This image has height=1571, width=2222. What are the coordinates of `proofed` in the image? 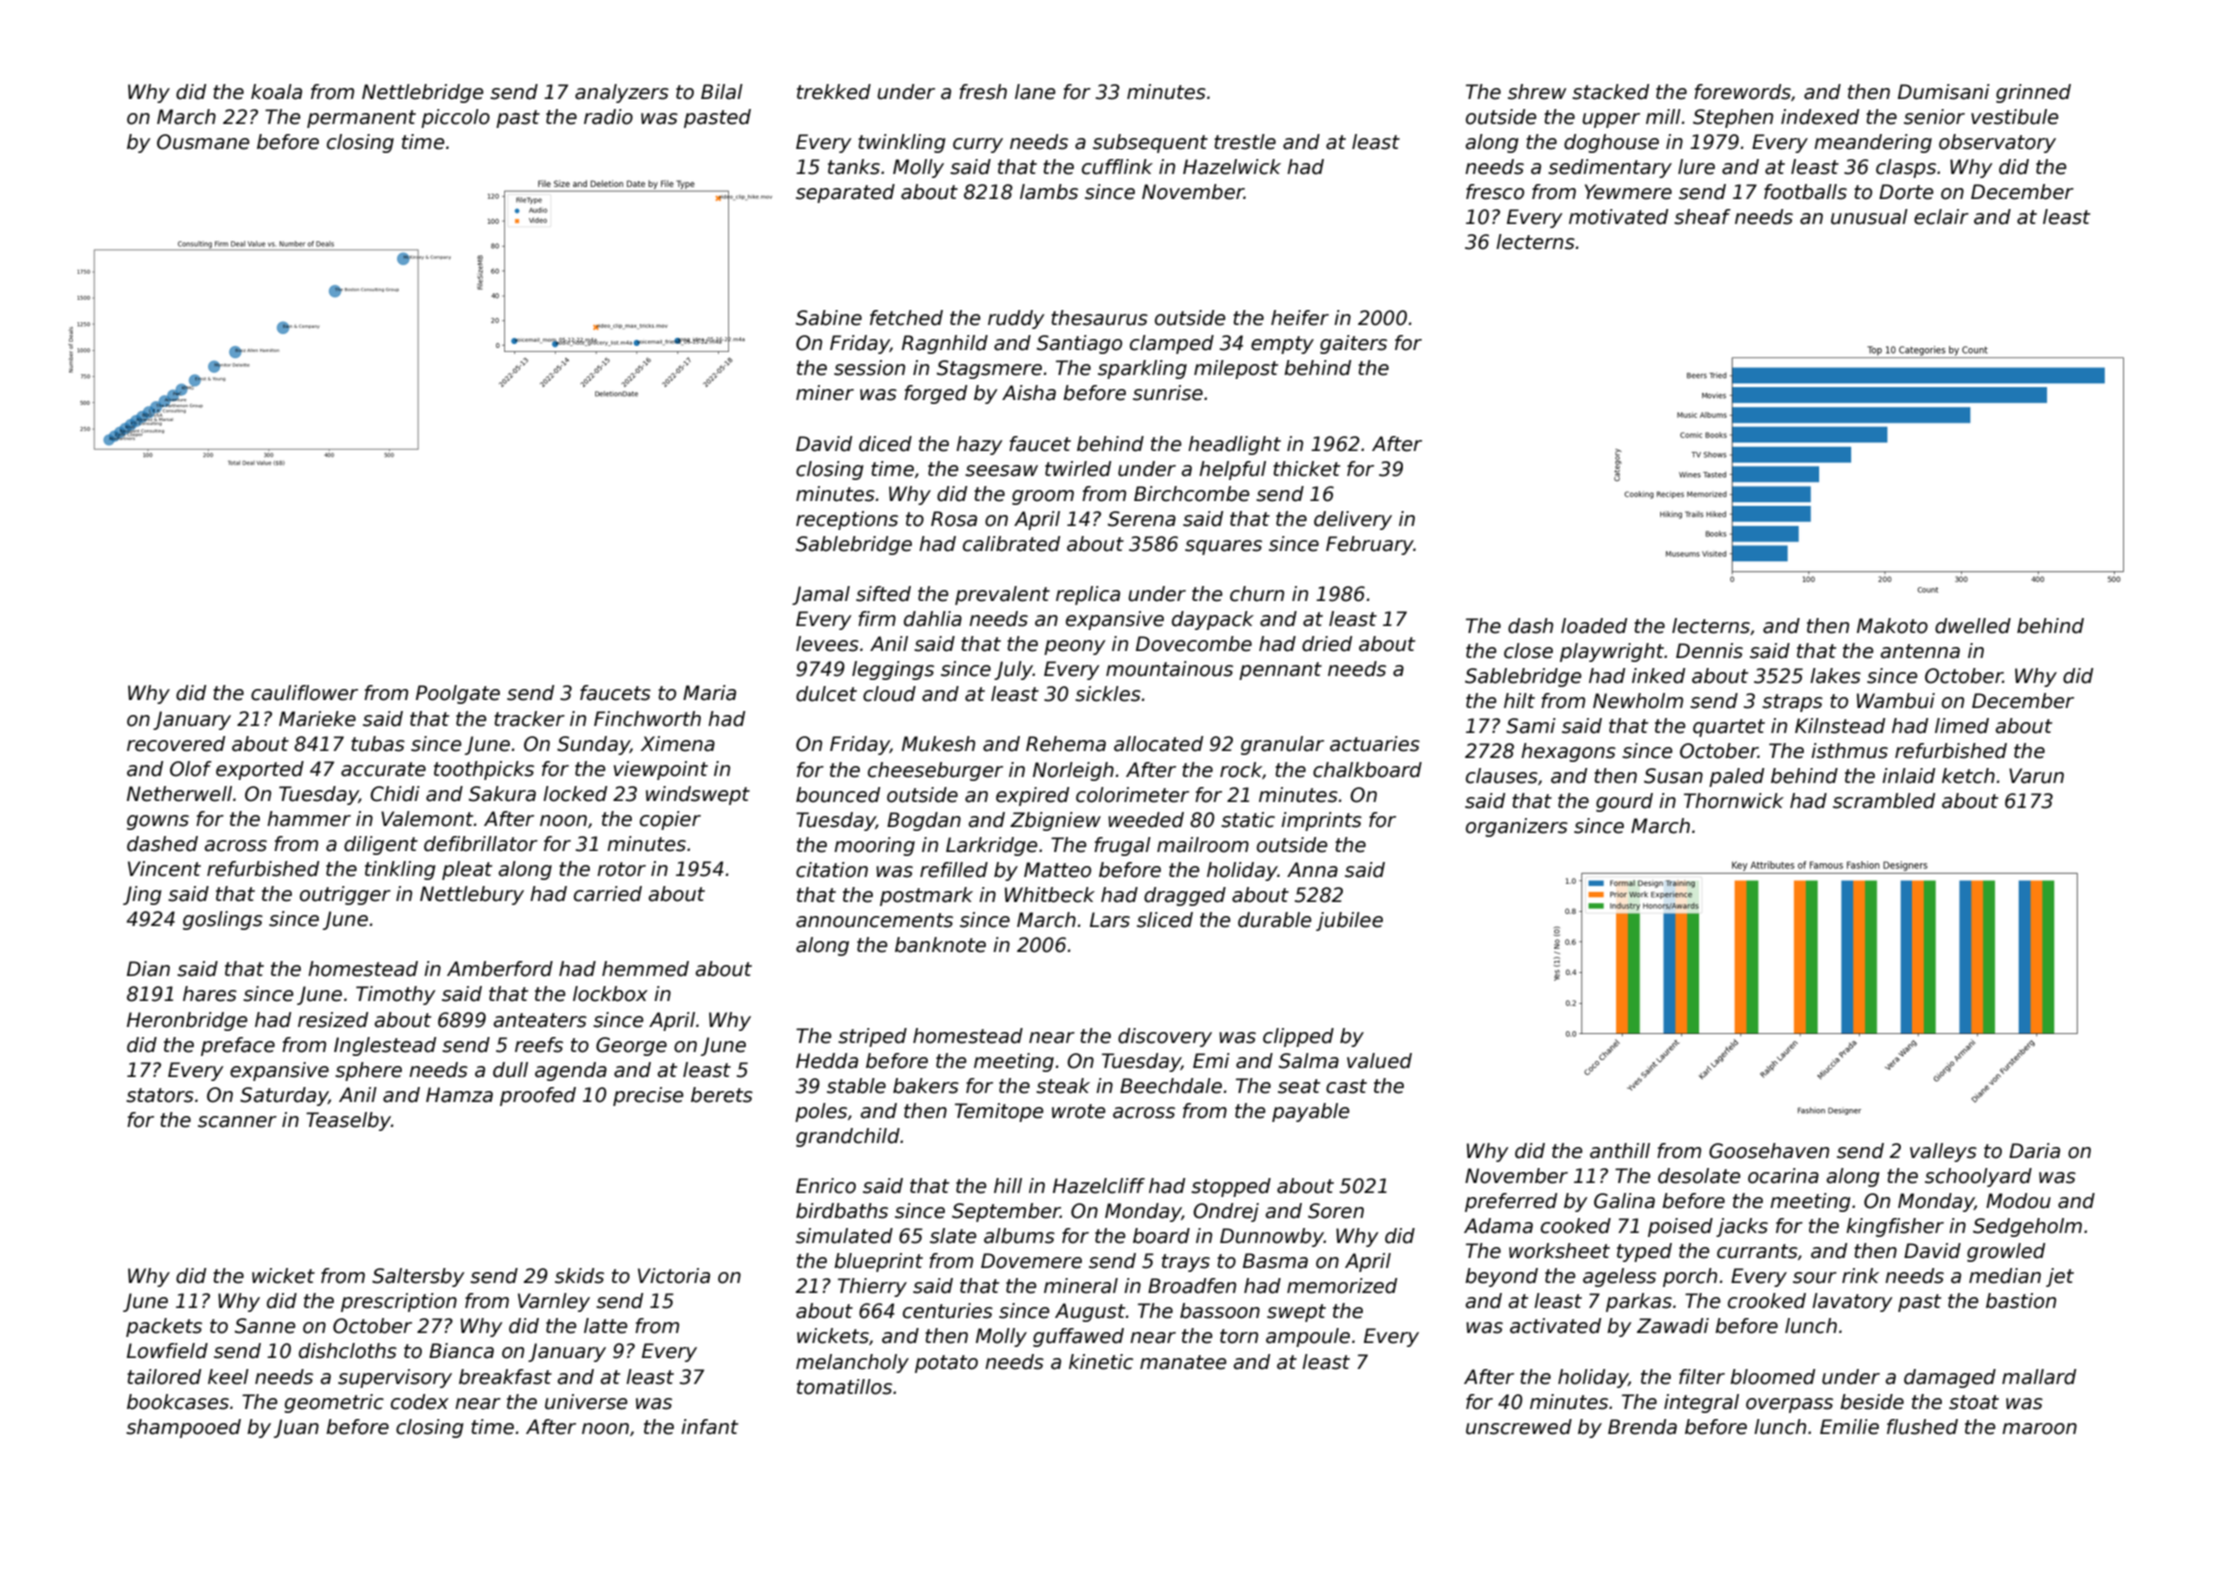 It's located at (538, 1096).
